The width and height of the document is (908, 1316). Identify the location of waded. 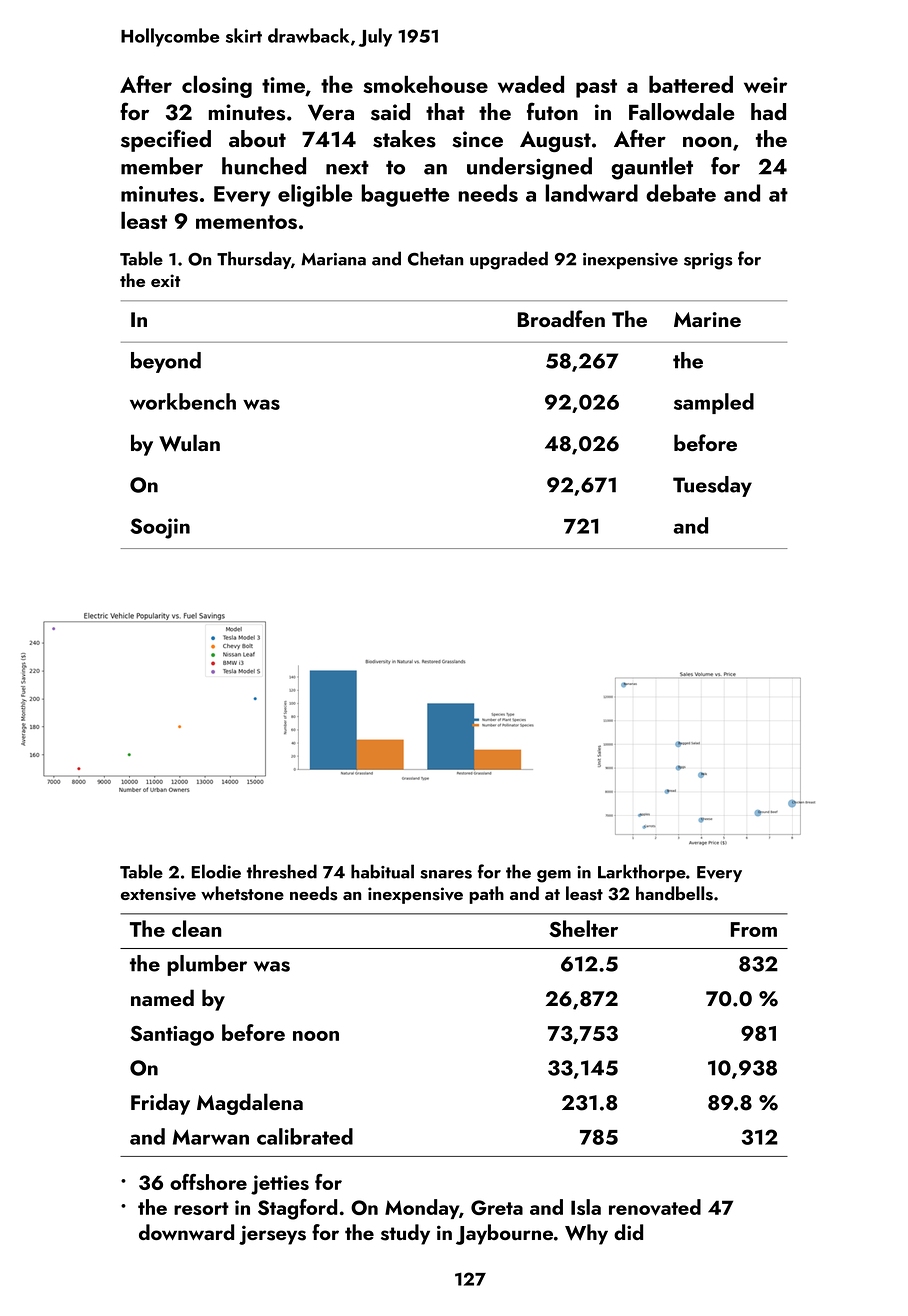
(531, 84).
